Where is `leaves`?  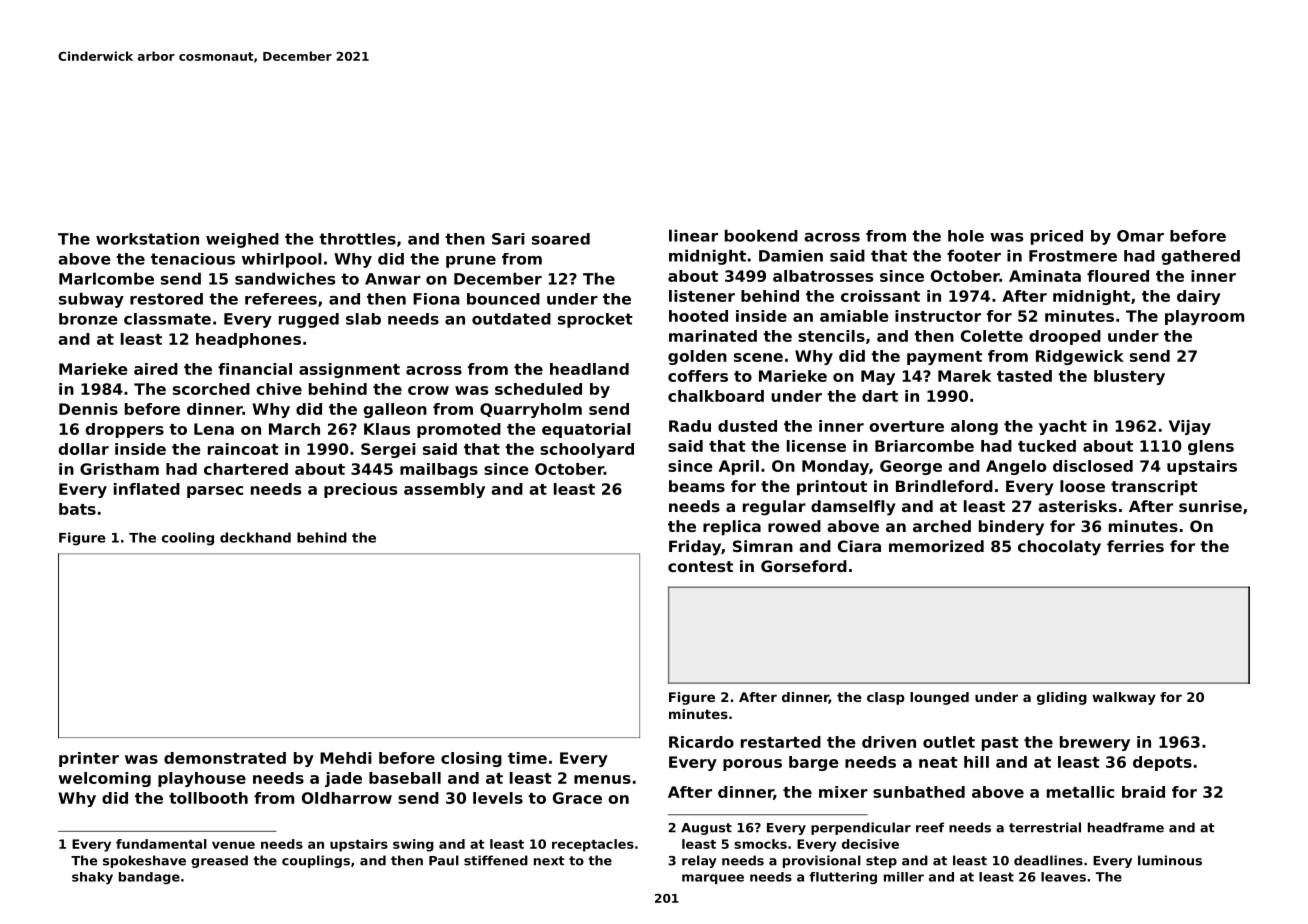 leaves is located at coordinates (1063, 877).
